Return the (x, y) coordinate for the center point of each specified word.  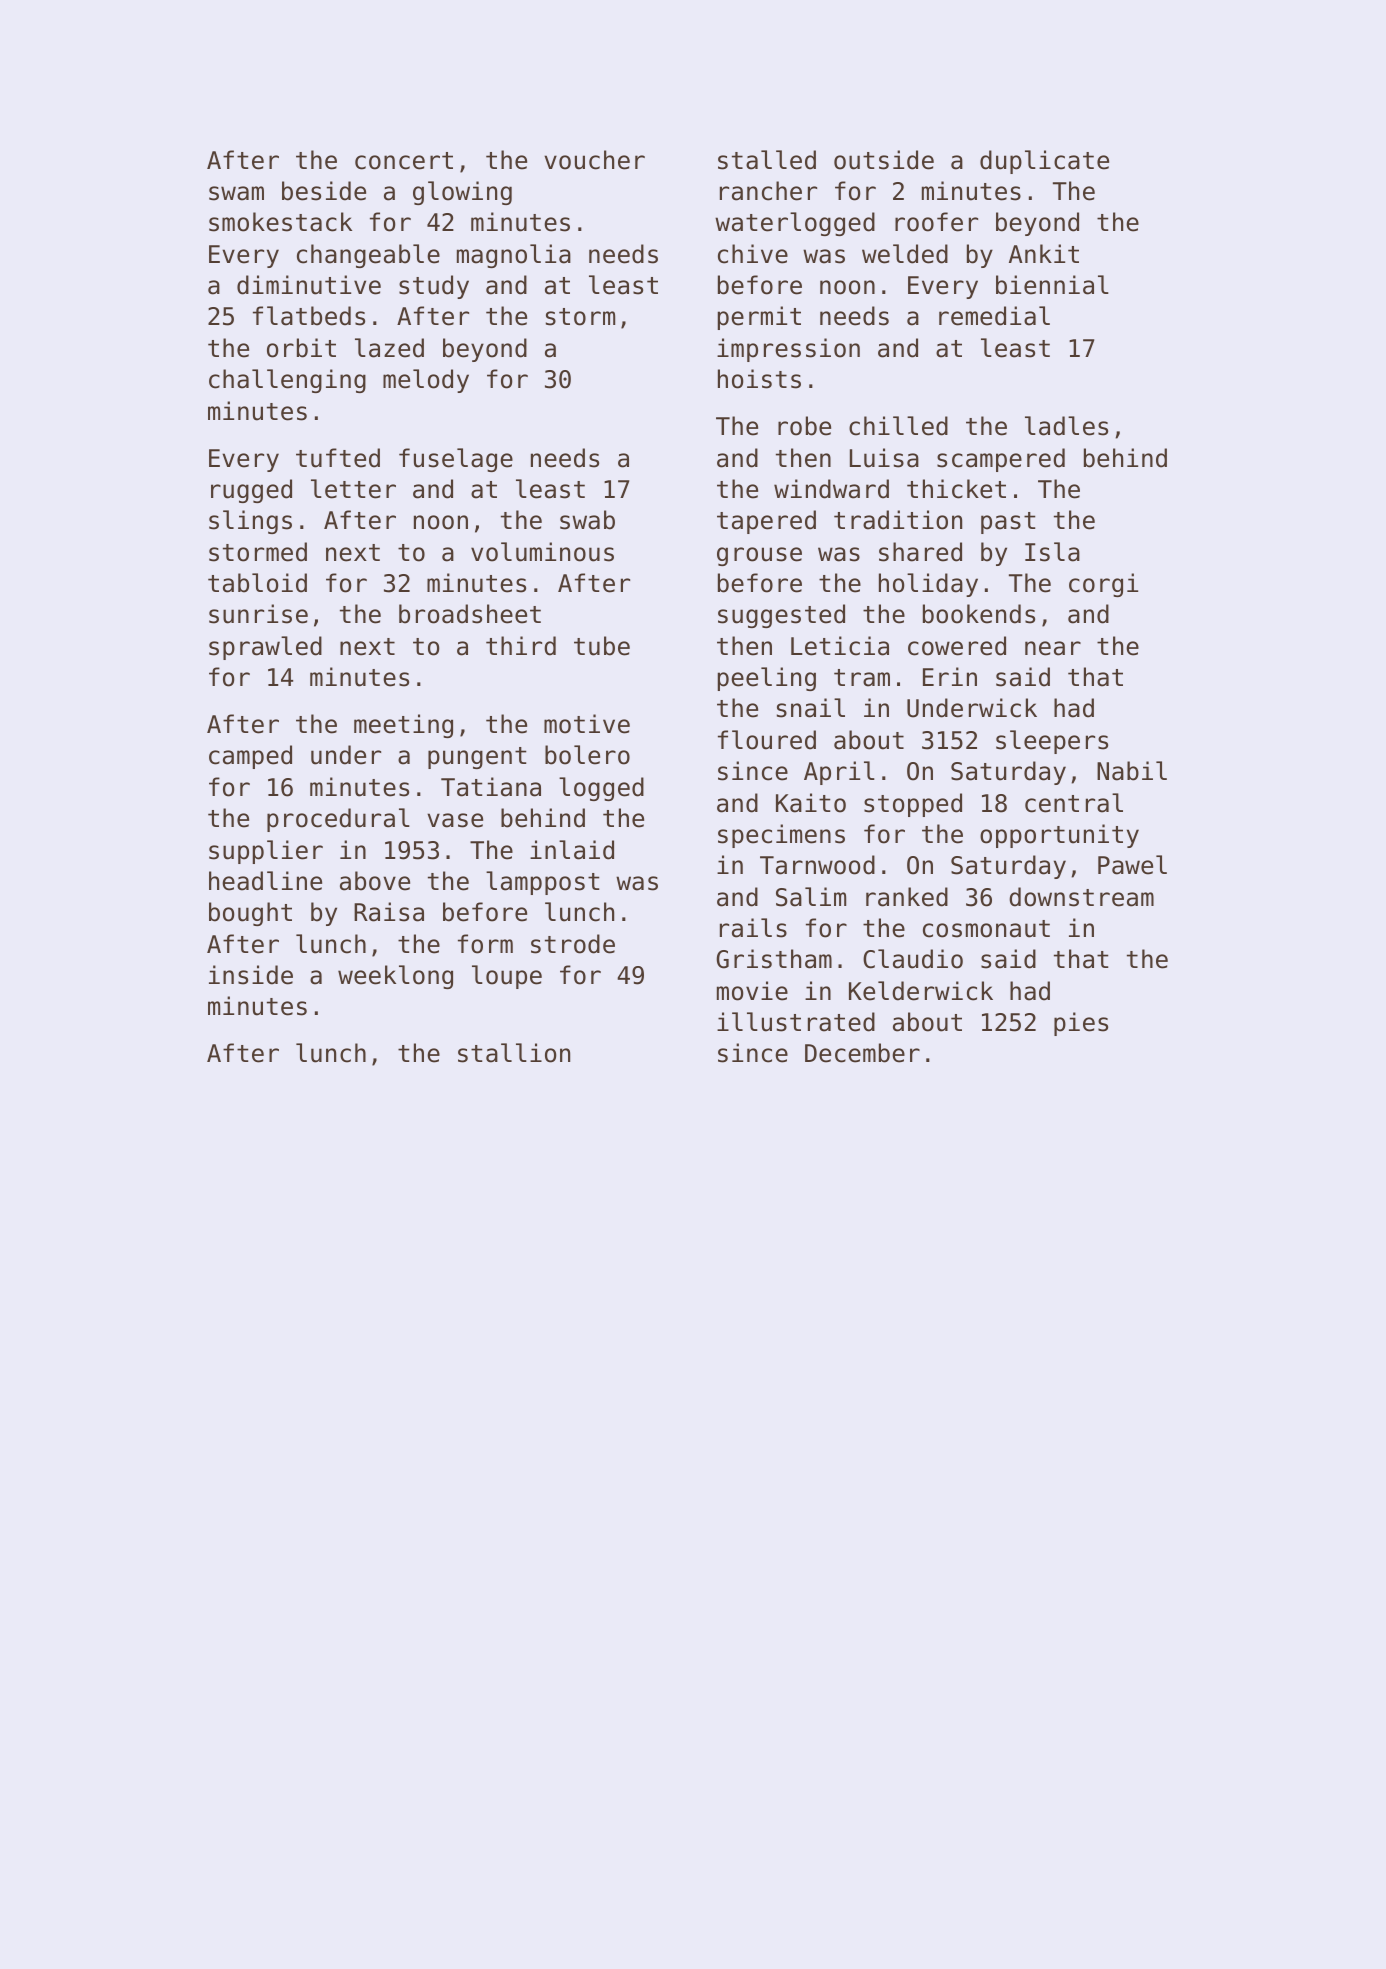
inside (251, 975)
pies (1081, 1024)
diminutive (309, 285)
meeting (403, 726)
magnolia (514, 256)
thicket (956, 489)
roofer (936, 222)
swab (587, 520)
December (862, 1053)
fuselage (456, 460)
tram (862, 678)
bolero (587, 755)
